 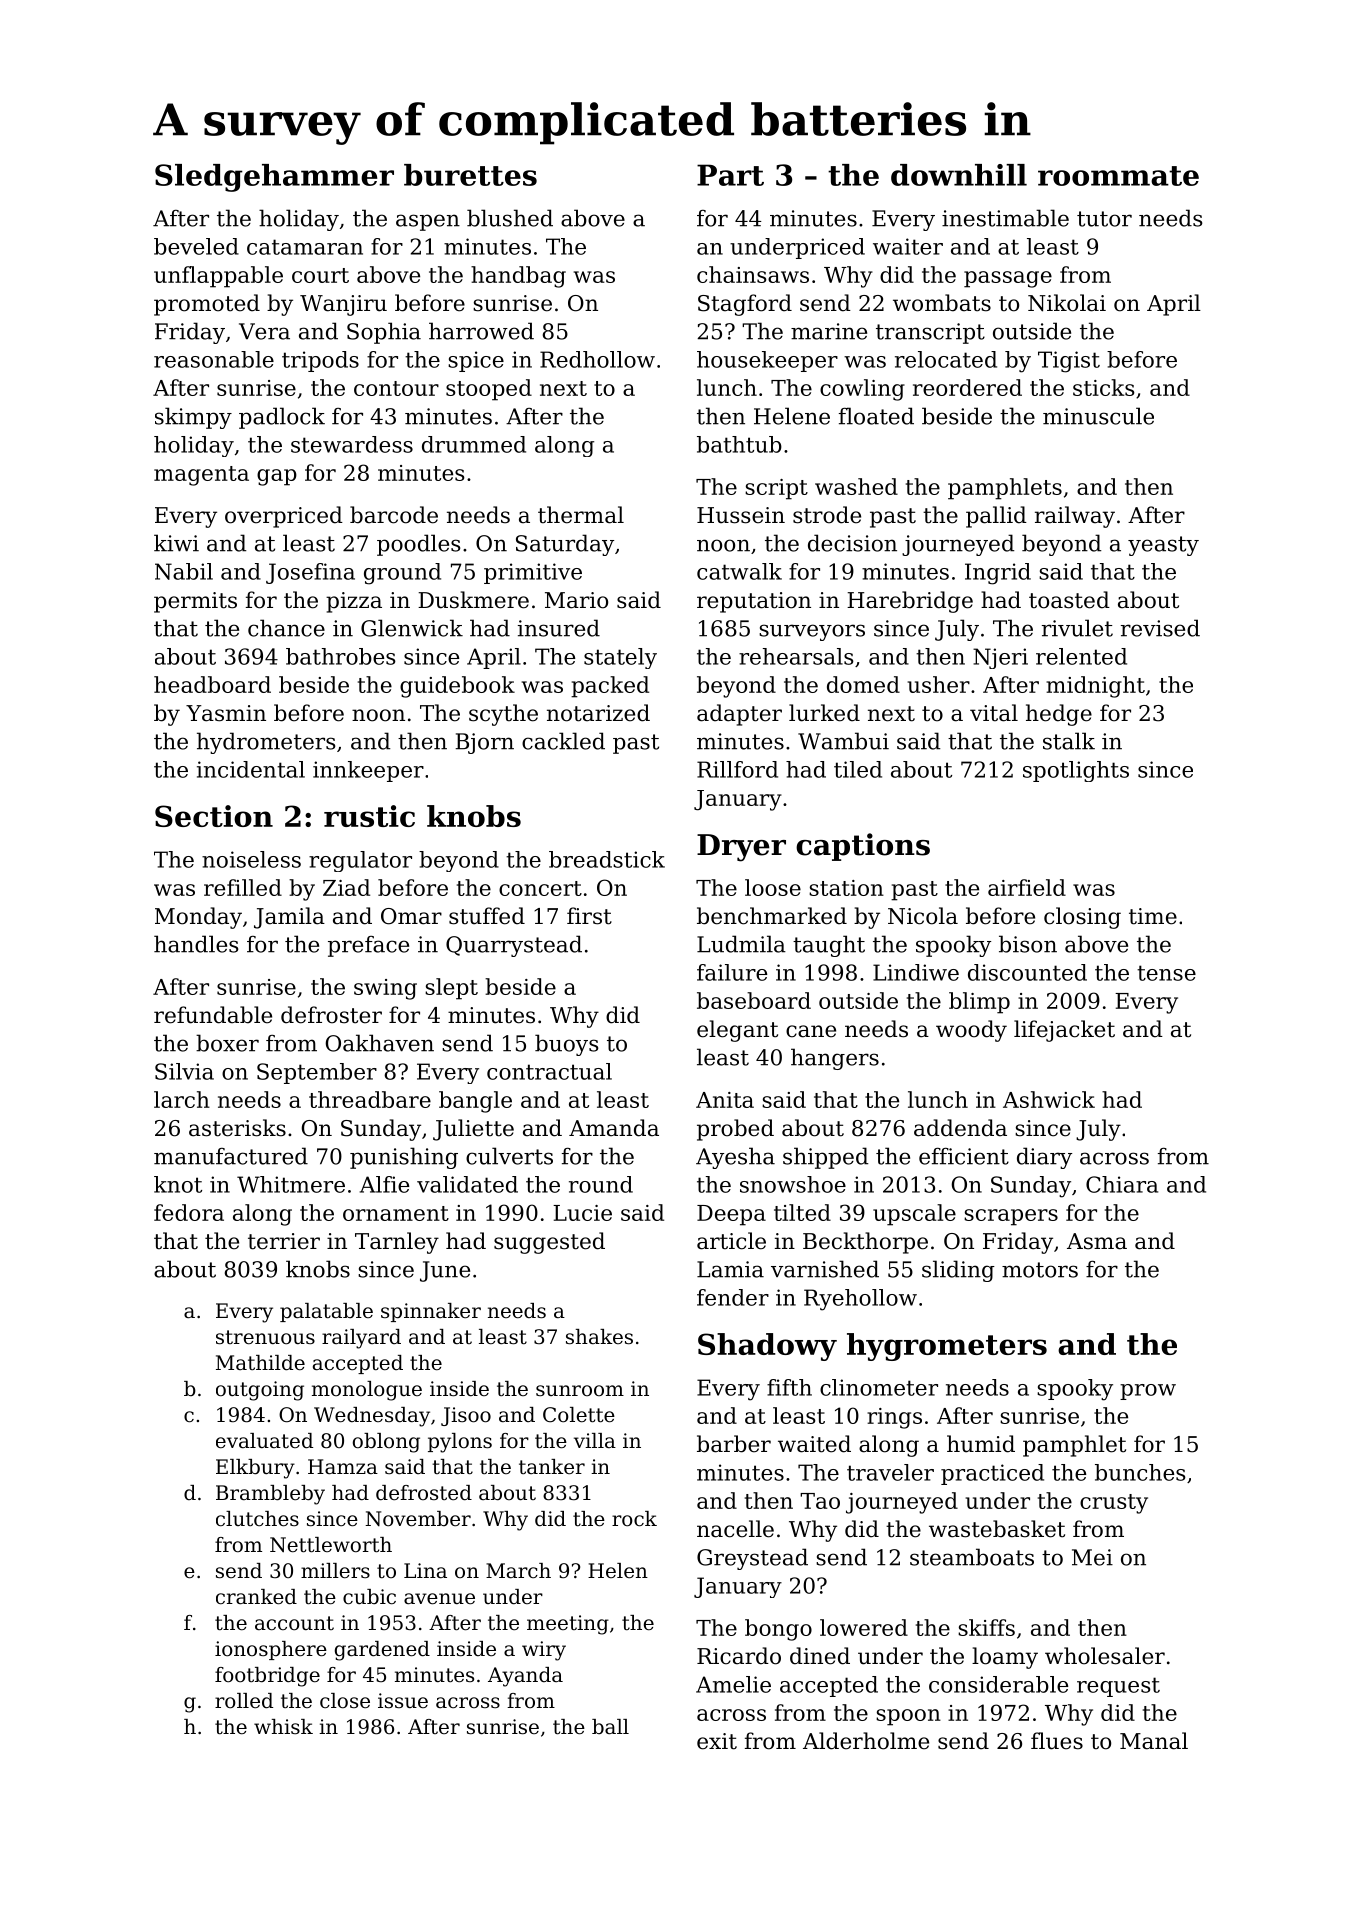 What do you see at coordinates (244, 1701) in the page?
I see `rolled` at bounding box center [244, 1701].
